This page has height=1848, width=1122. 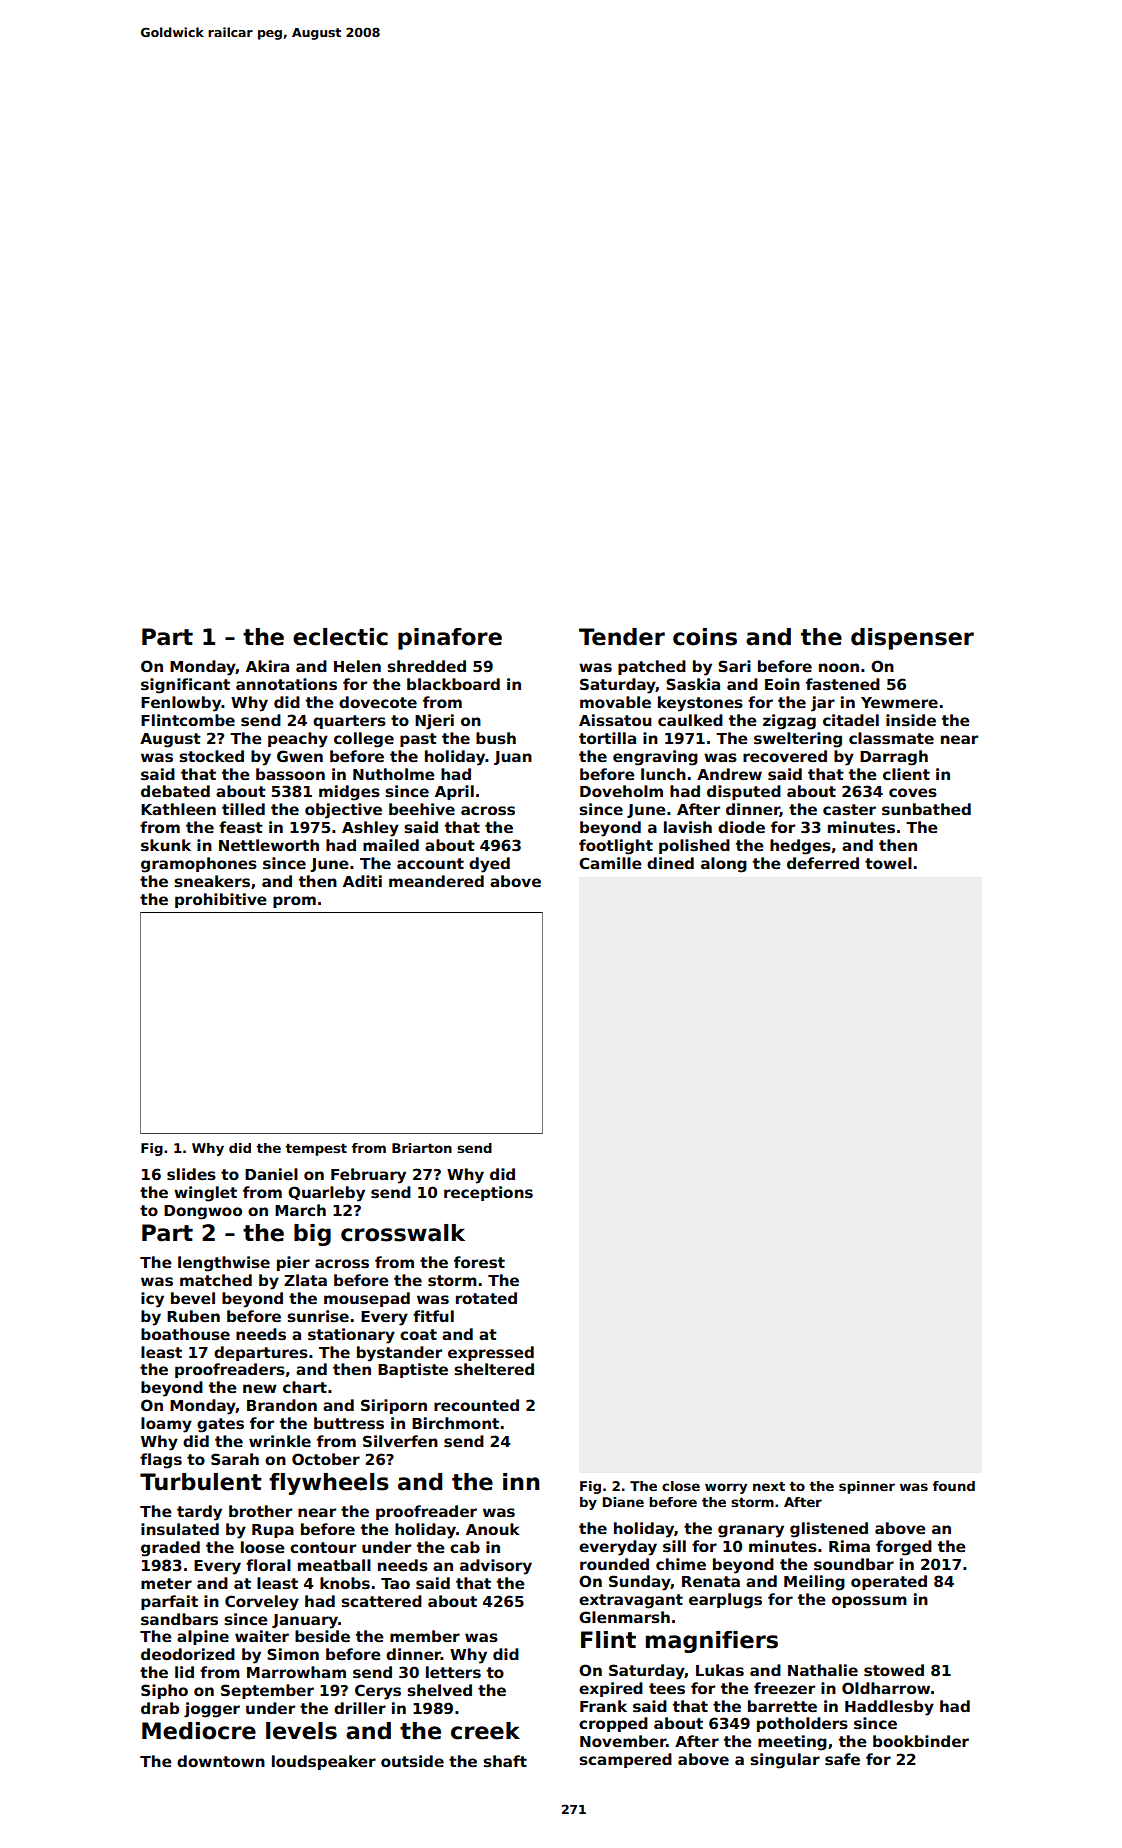 What do you see at coordinates (294, 902) in the page?
I see `prom` at bounding box center [294, 902].
